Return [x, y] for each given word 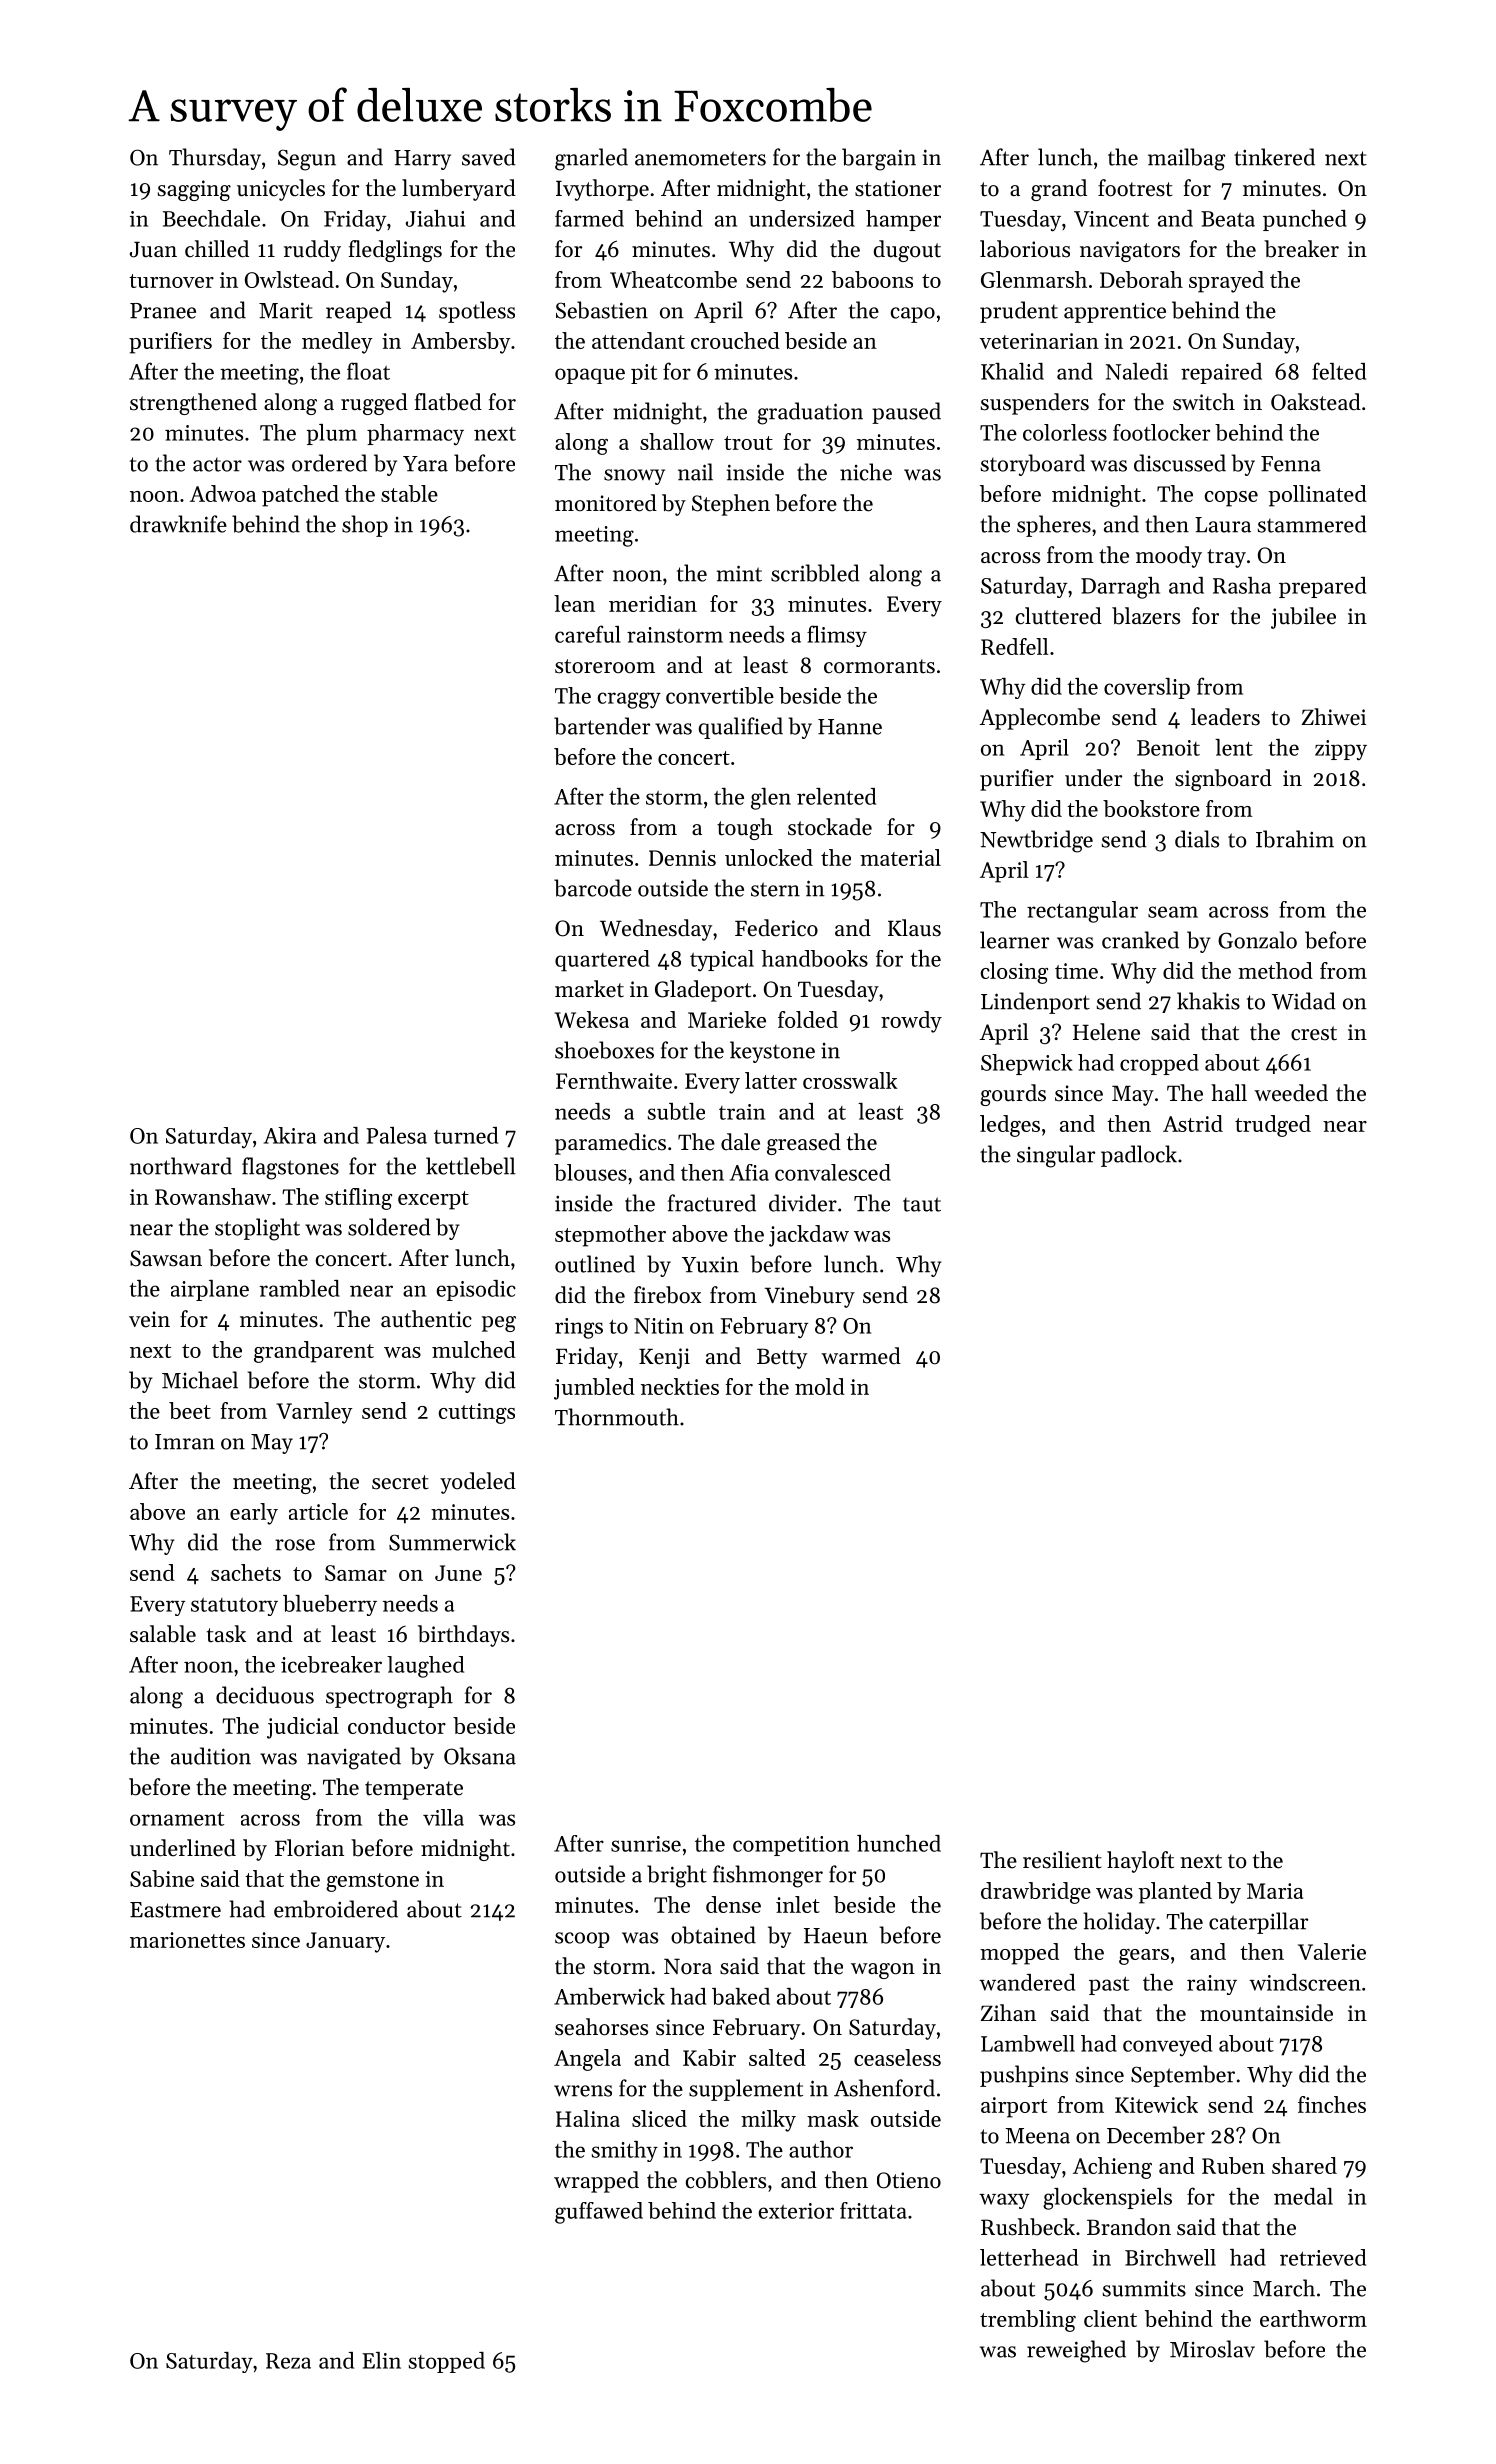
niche [866, 472]
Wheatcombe [673, 279]
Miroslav [1212, 2349]
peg [499, 1324]
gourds [1013, 1095]
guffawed [599, 2213]
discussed [1180, 463]
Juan [153, 249]
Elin [381, 2360]
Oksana [480, 1756]
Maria [1275, 1891]
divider [803, 1203]
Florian [309, 1848]
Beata [1228, 219]
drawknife [178, 524]
